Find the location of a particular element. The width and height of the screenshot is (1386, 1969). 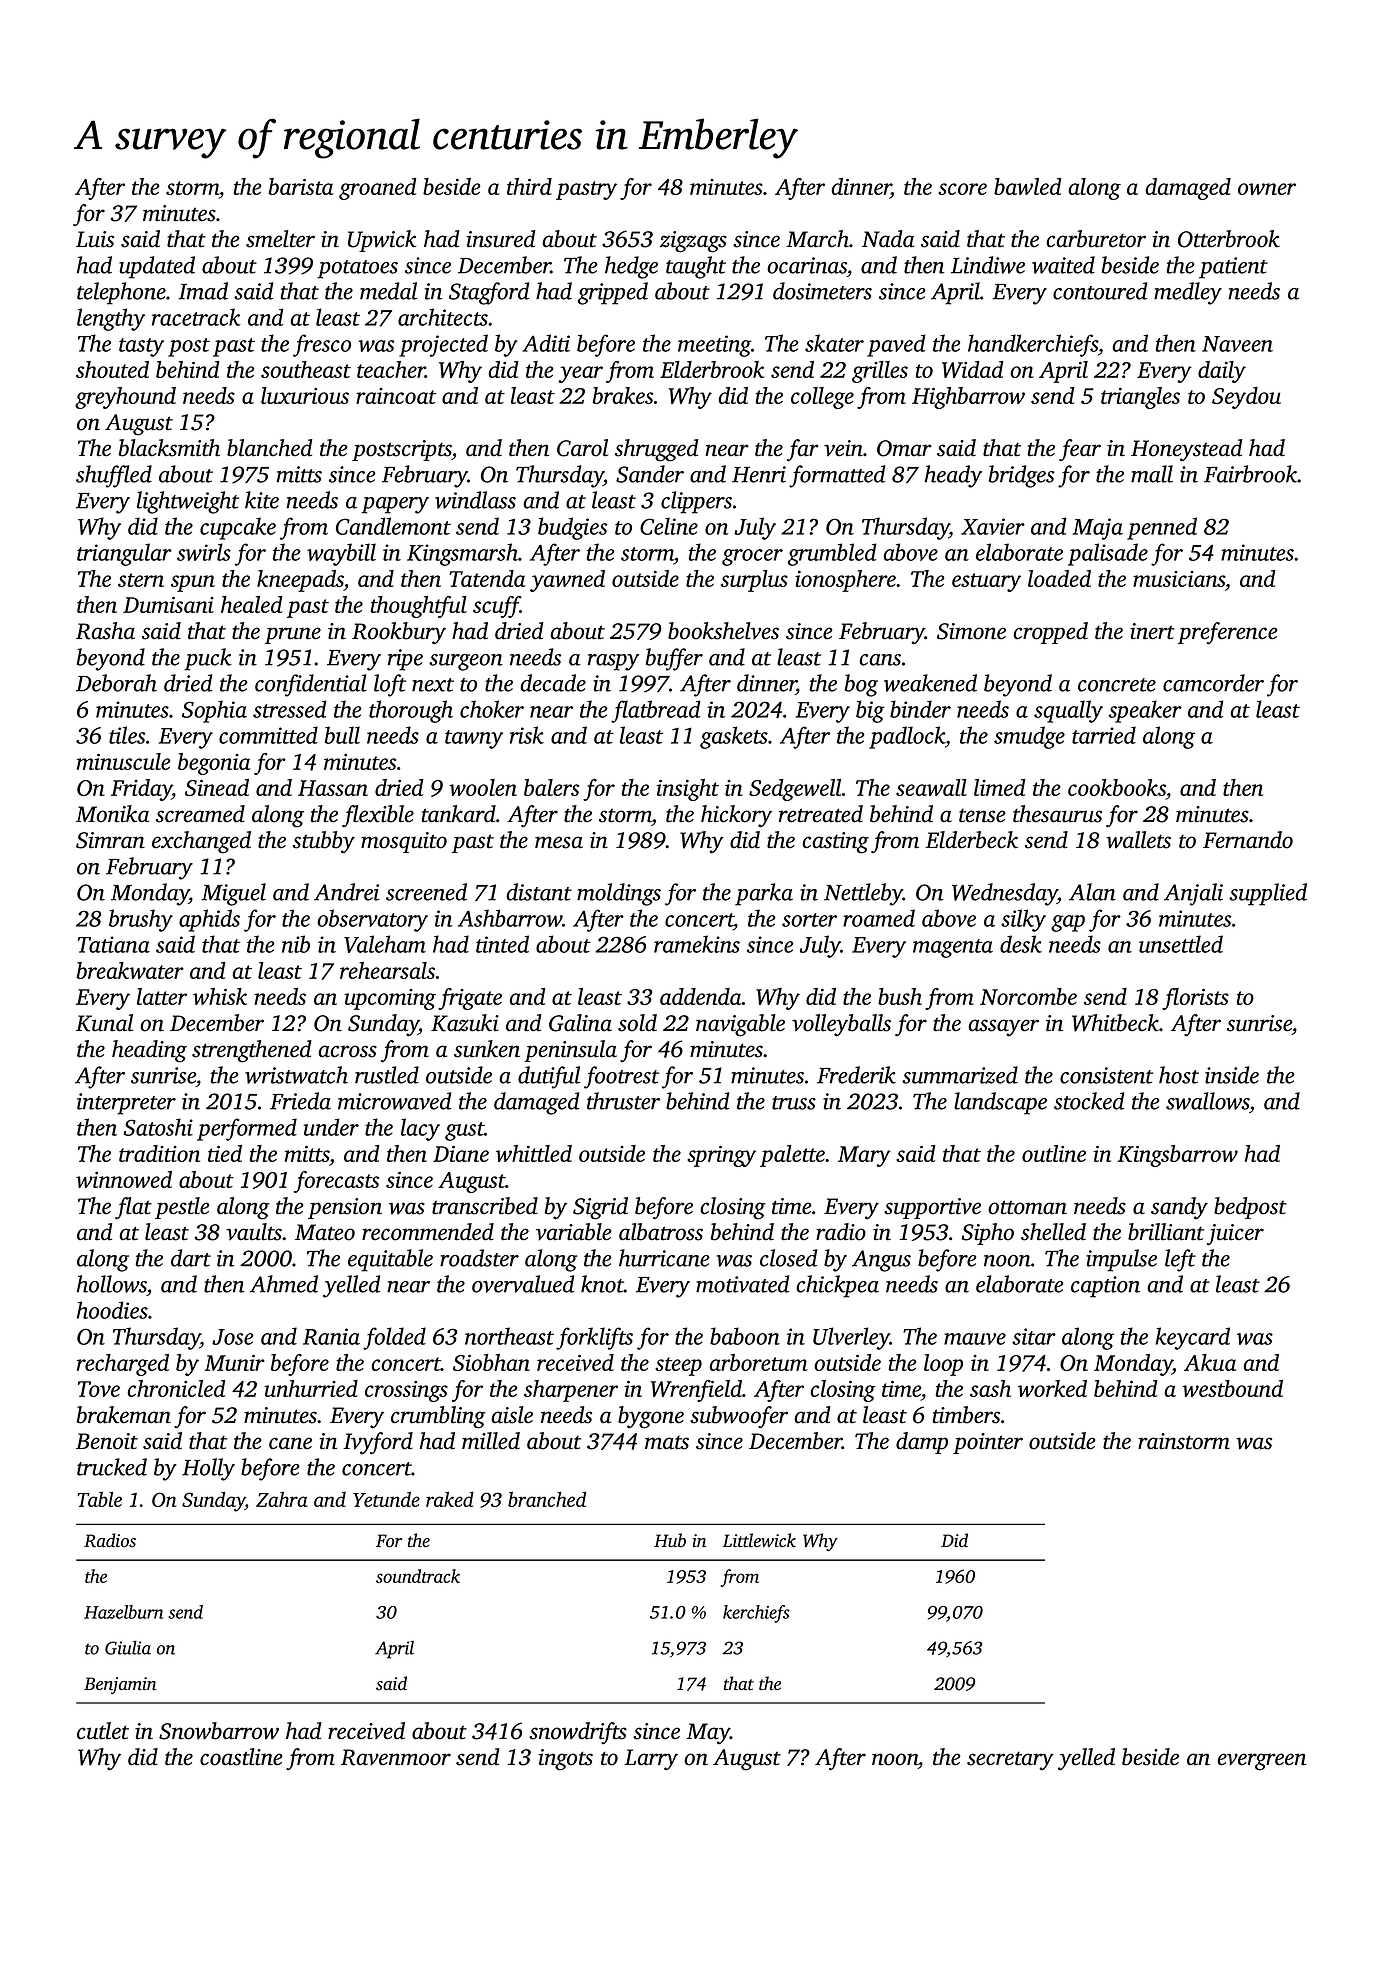

inert is located at coordinates (1152, 631).
